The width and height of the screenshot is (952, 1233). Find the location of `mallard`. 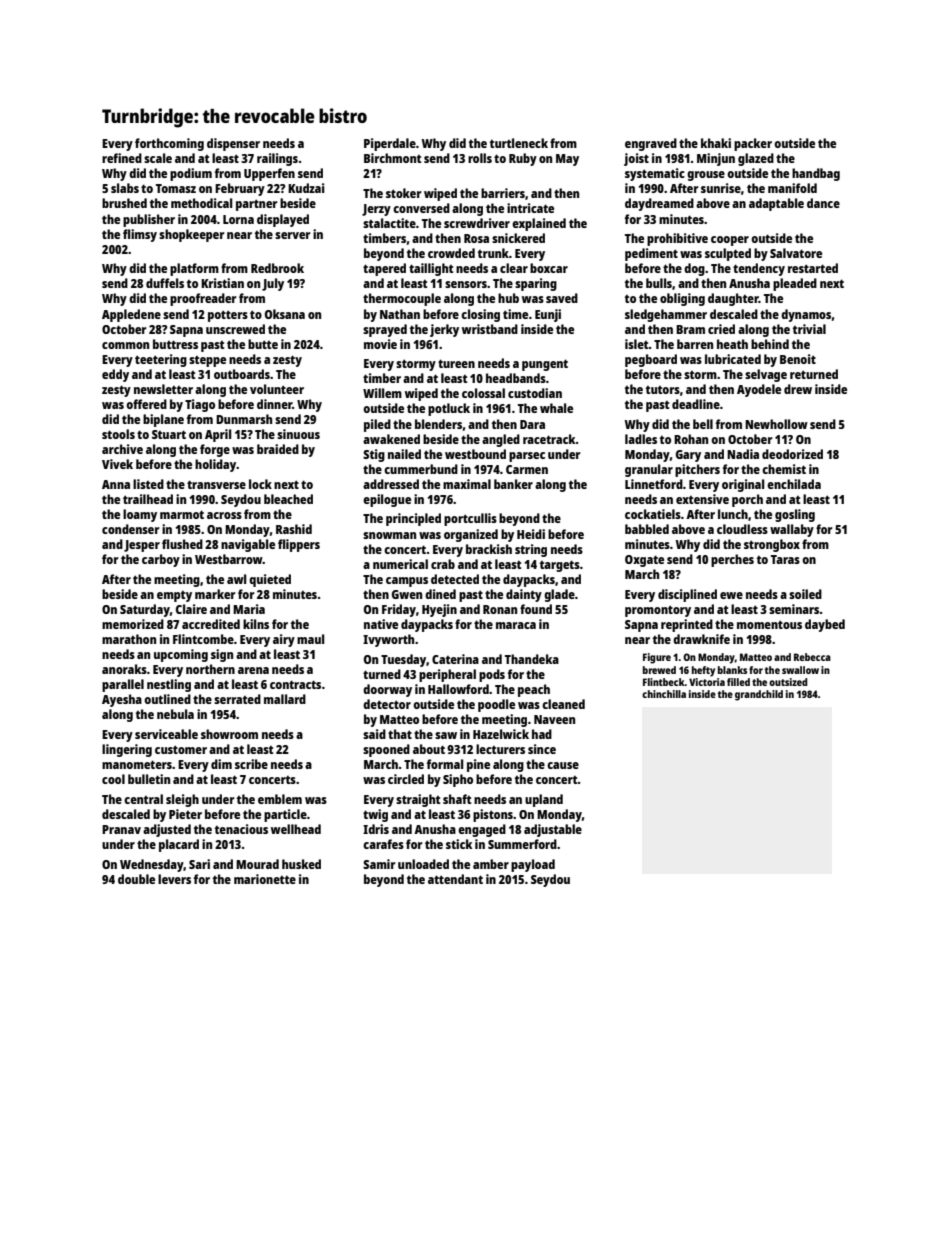

mallard is located at coordinates (285, 699).
